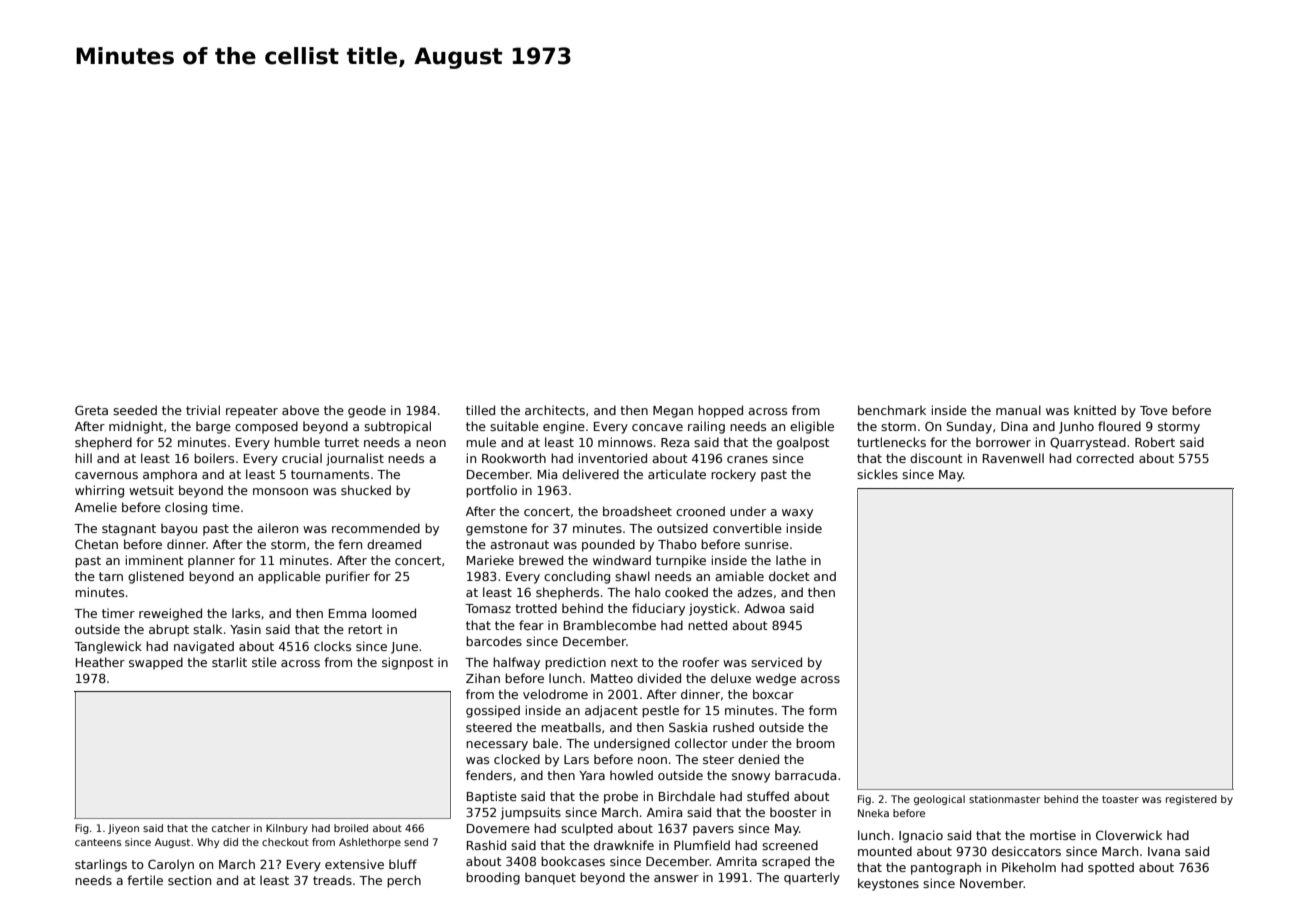  I want to click on November, so click(992, 883).
